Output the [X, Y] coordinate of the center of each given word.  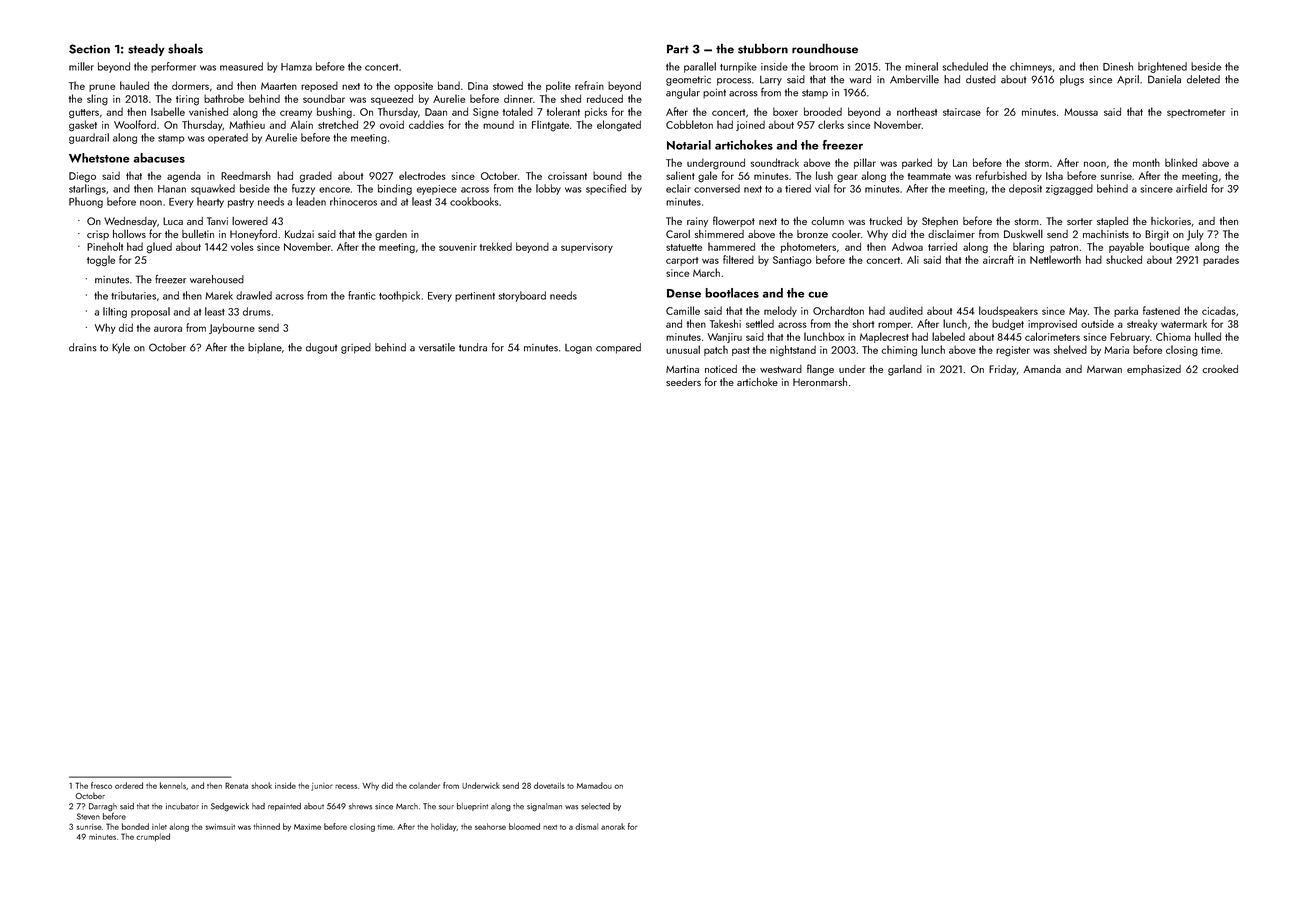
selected [595, 806]
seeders [683, 382]
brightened [1162, 67]
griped [356, 348]
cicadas [1219, 310]
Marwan [1104, 369]
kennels [173, 785]
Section [89, 49]
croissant [567, 176]
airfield [1191, 188]
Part [678, 49]
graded [316, 177]
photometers [808, 247]
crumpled [153, 837]
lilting [115, 312]
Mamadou [594, 785]
